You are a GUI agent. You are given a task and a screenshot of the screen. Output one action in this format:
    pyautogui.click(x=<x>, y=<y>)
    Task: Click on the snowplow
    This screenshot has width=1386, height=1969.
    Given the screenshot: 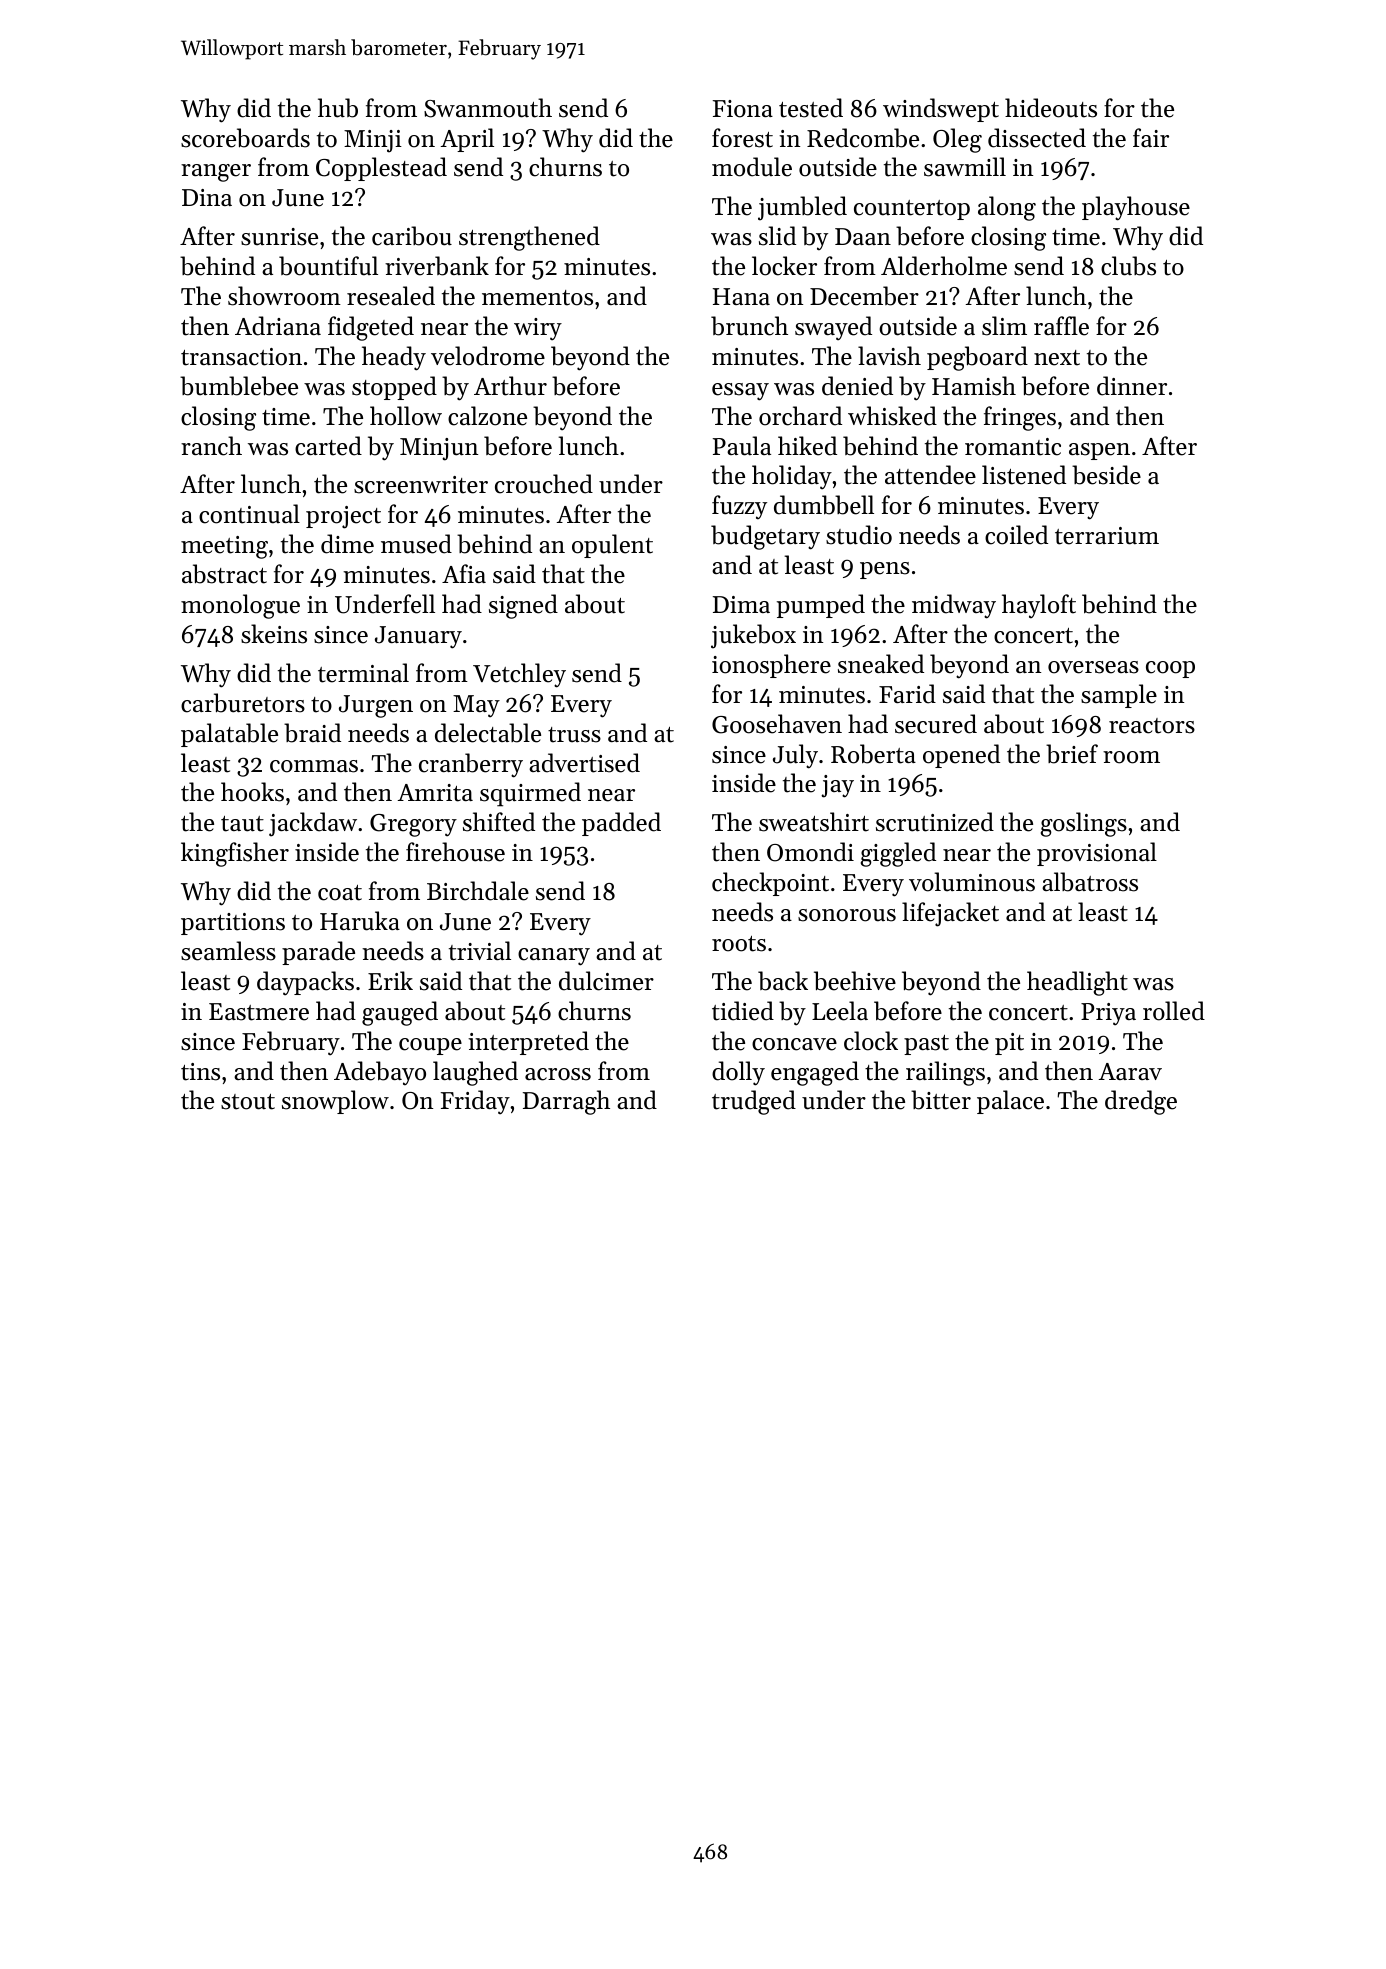 What is the action you would take?
    pyautogui.click(x=335, y=1102)
